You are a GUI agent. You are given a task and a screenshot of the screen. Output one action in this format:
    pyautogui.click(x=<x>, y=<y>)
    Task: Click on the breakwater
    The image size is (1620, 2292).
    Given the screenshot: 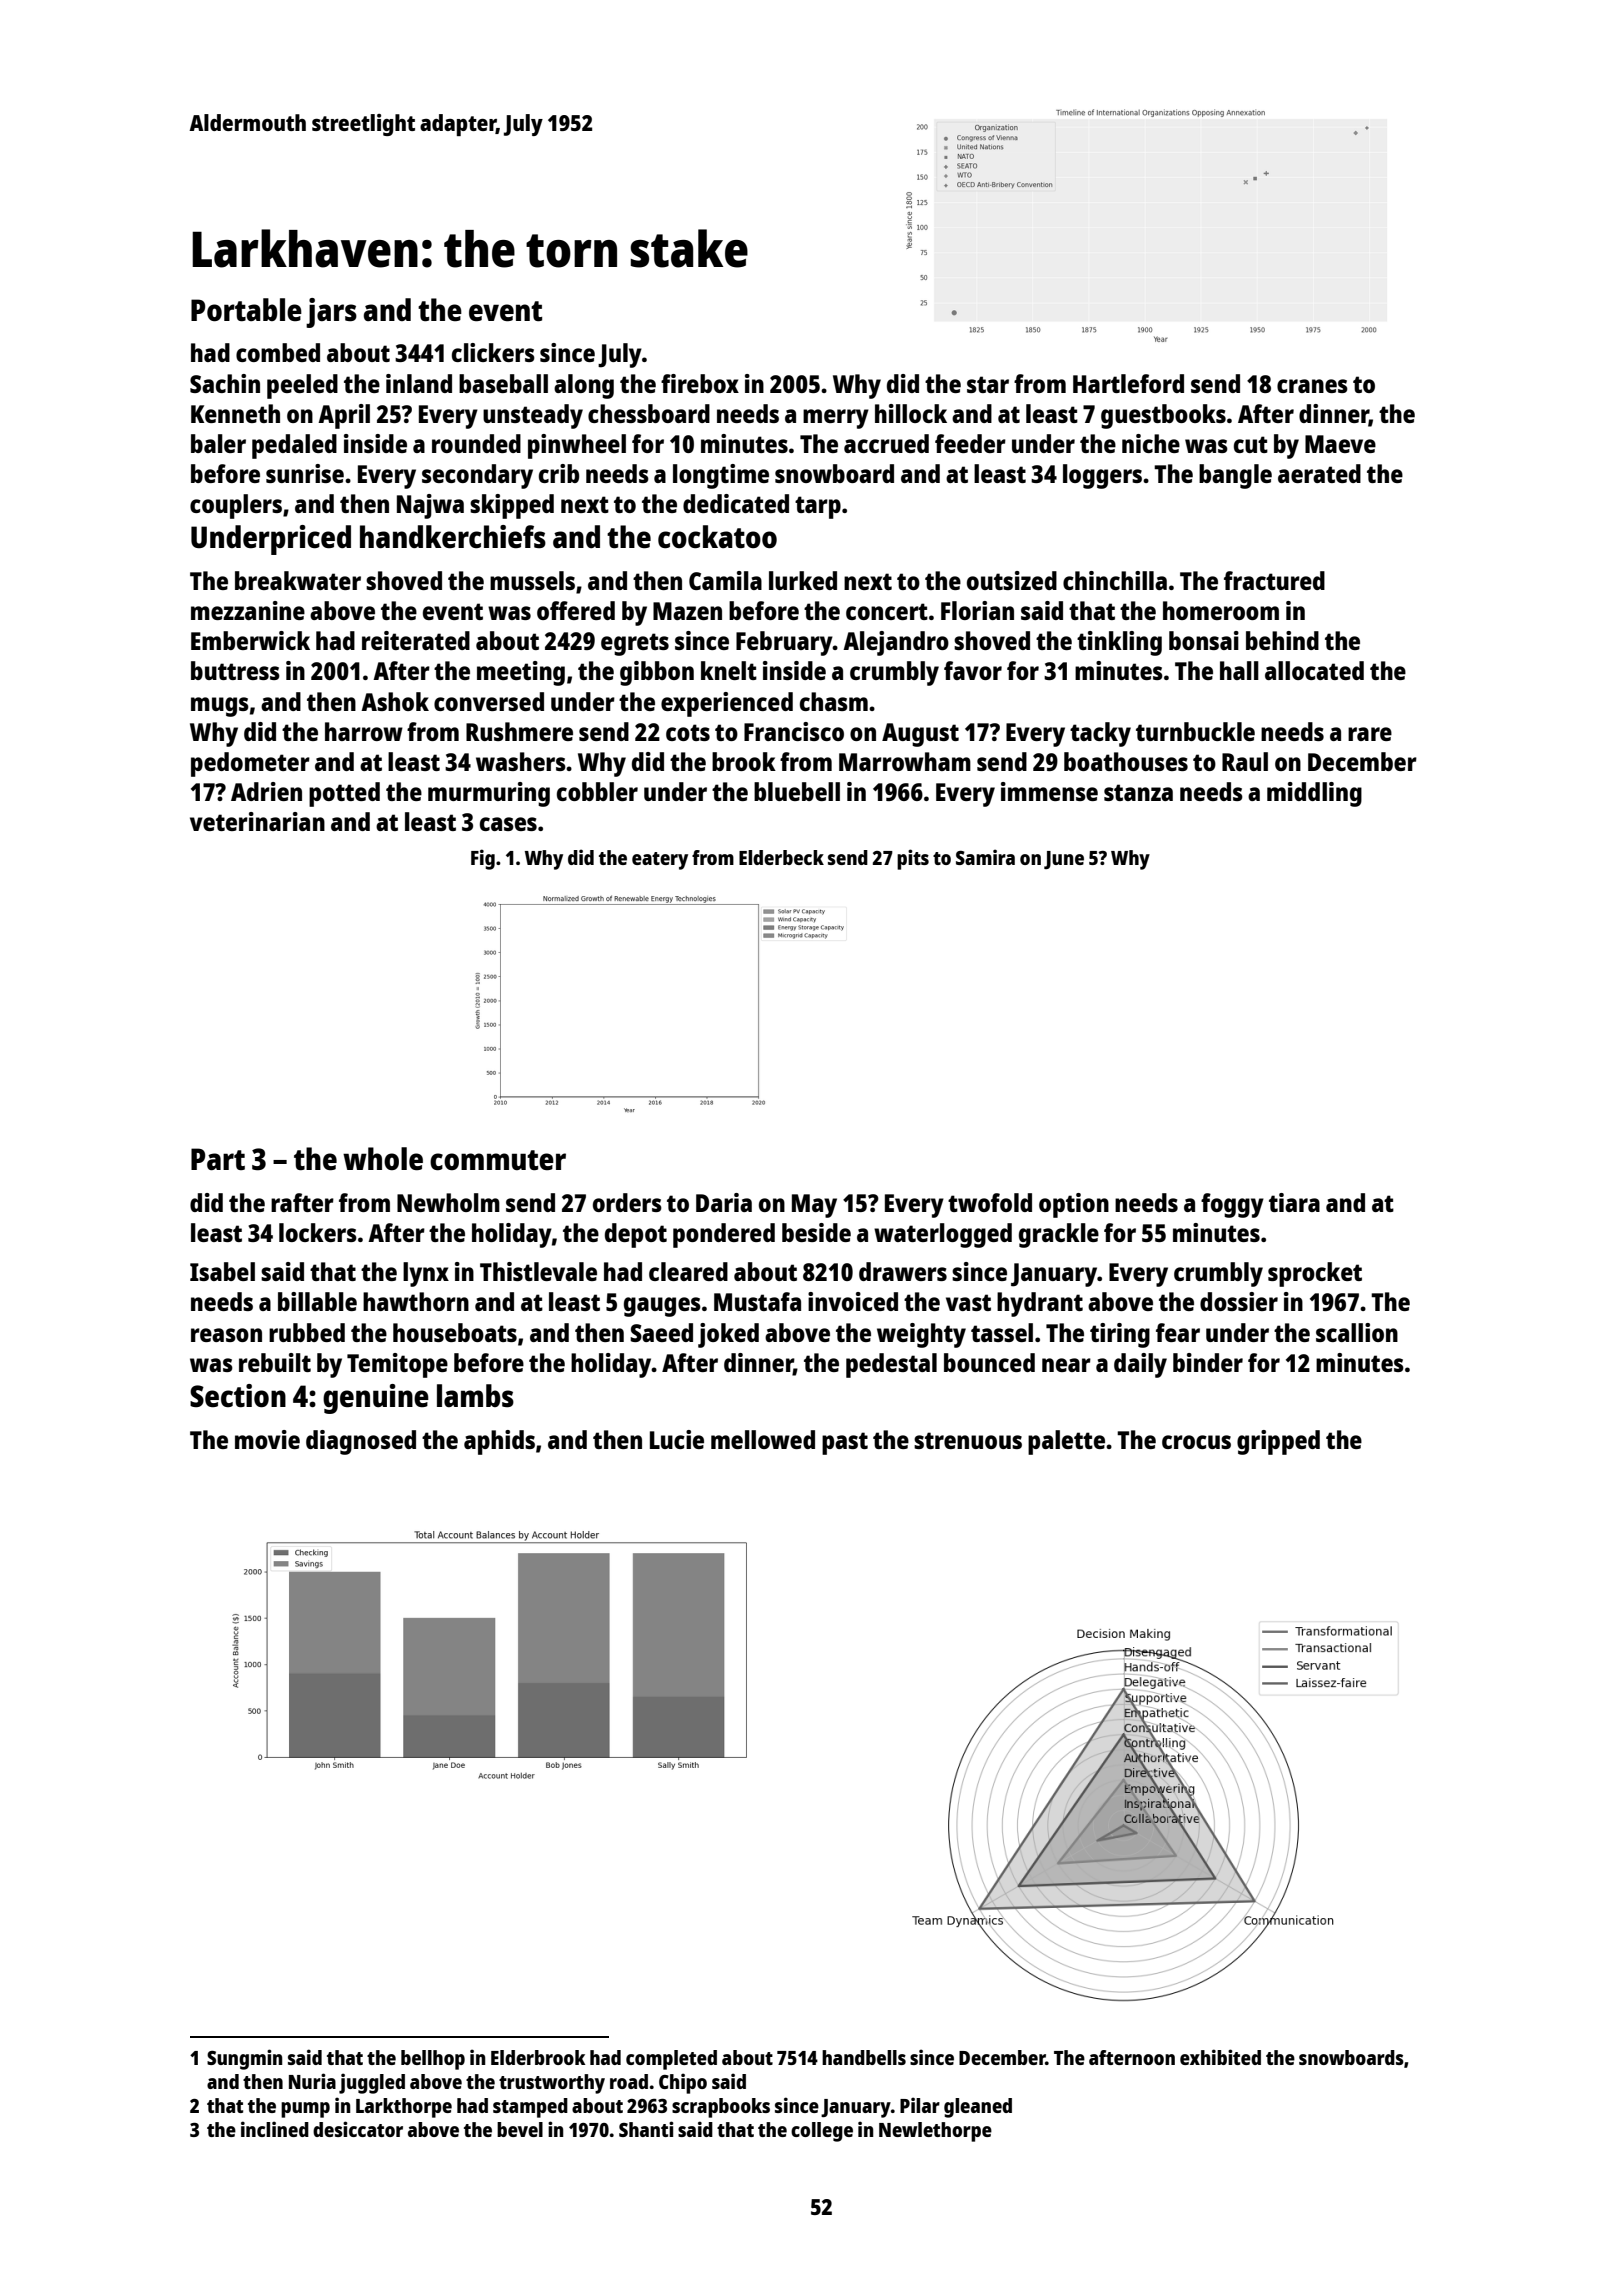 What is the action you would take?
    pyautogui.click(x=298, y=580)
